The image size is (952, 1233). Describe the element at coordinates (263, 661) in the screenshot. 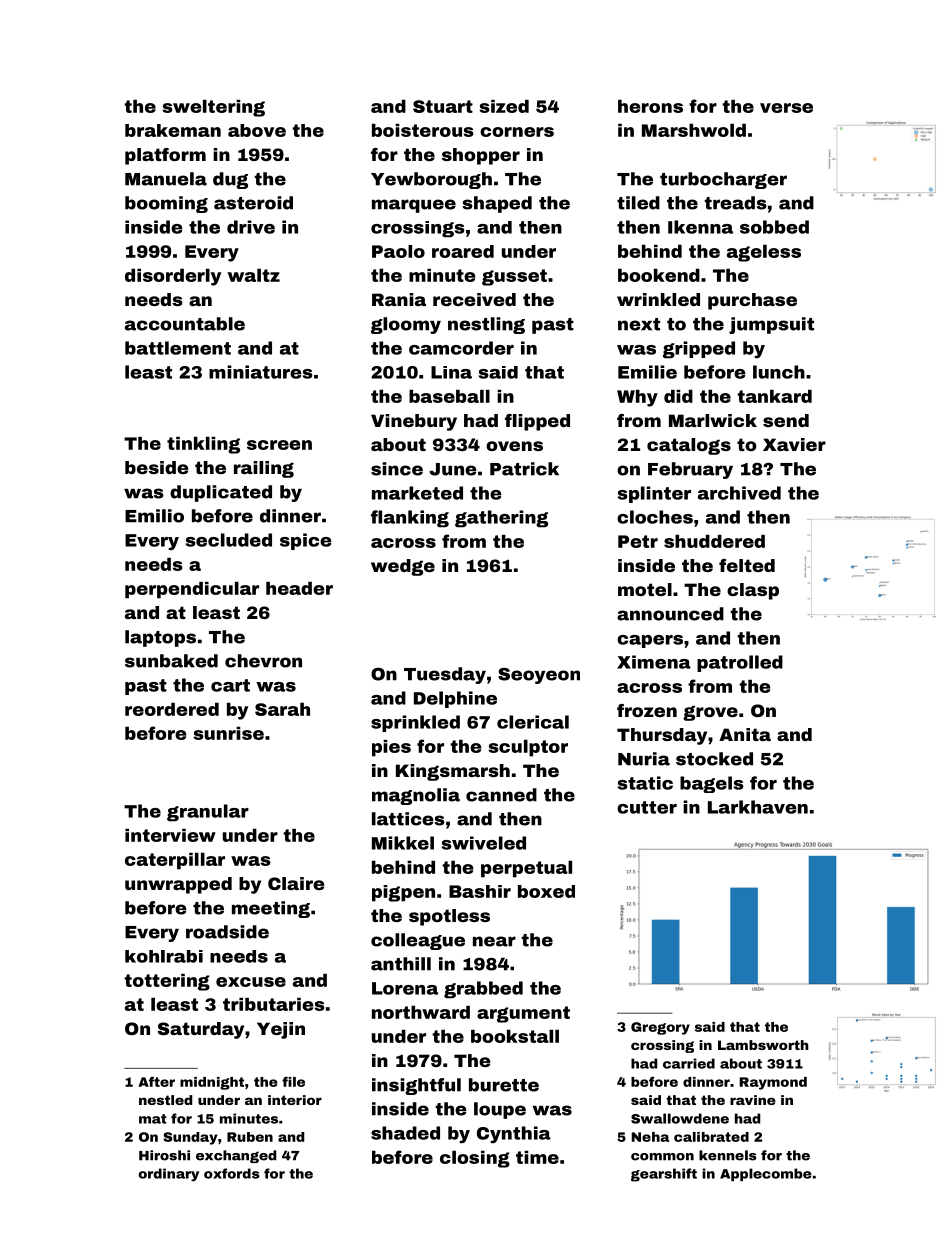

I see `chevron` at that location.
